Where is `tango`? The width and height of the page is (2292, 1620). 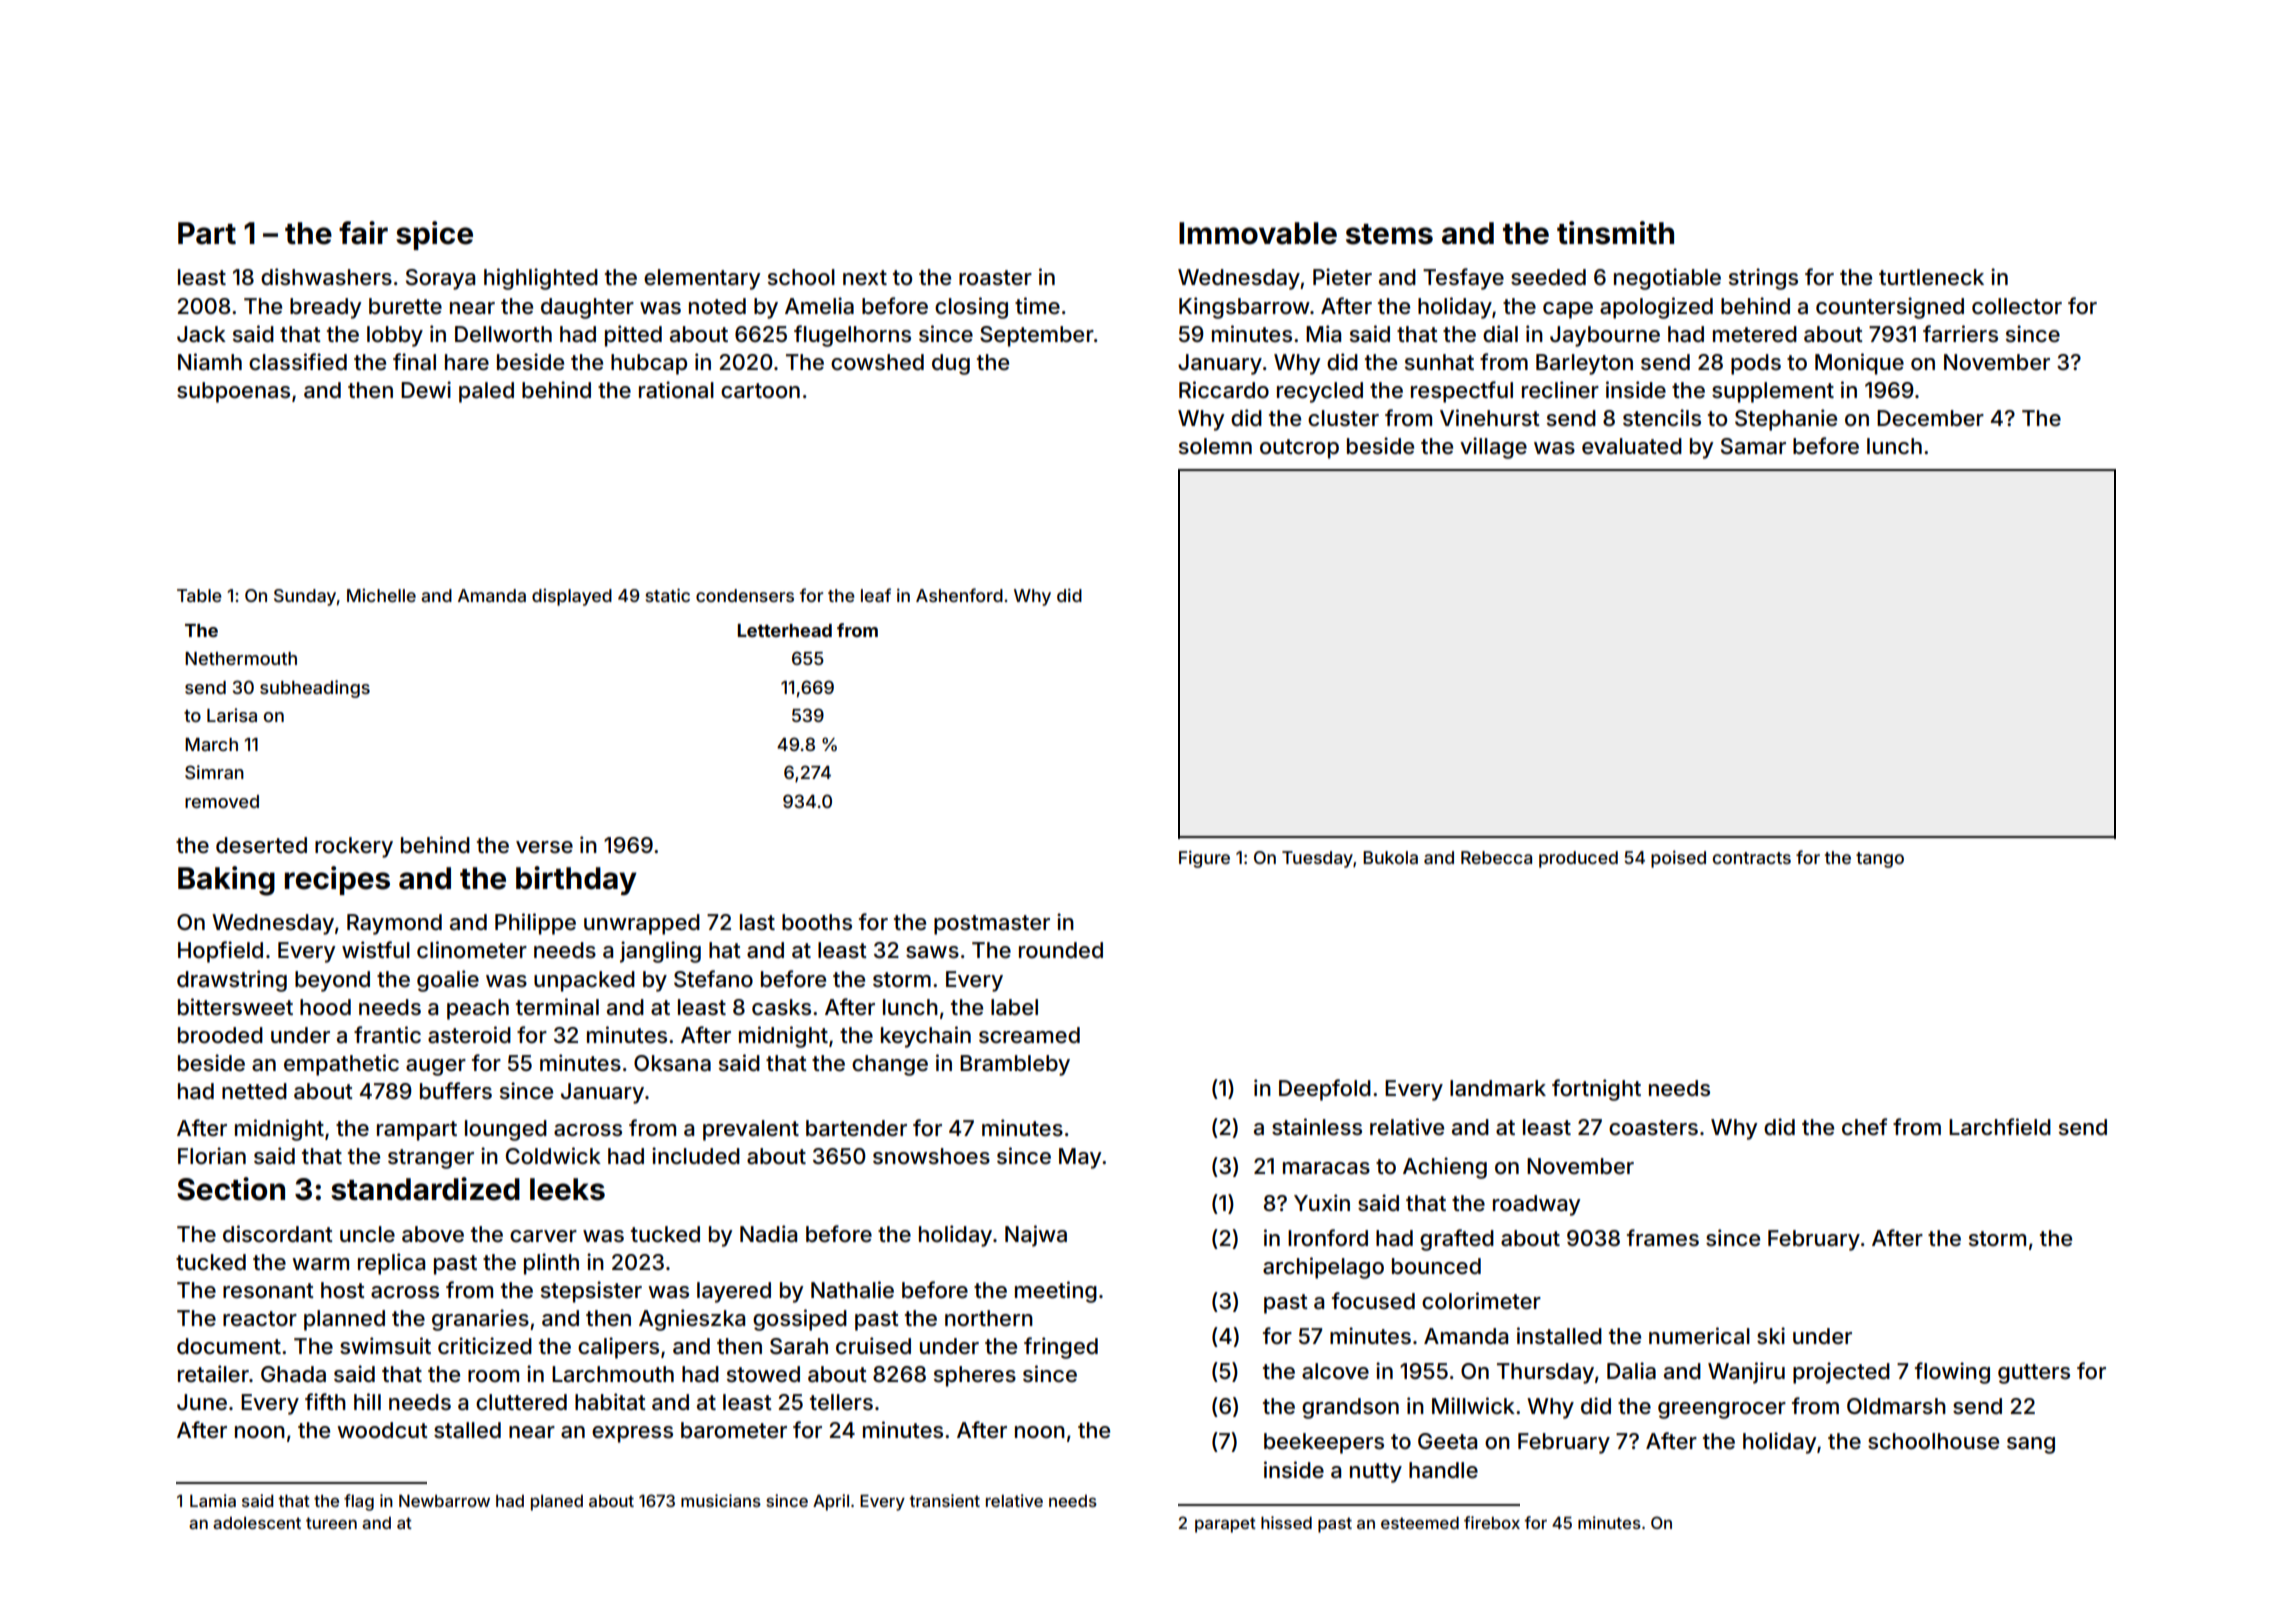 tango is located at coordinates (1880, 860).
